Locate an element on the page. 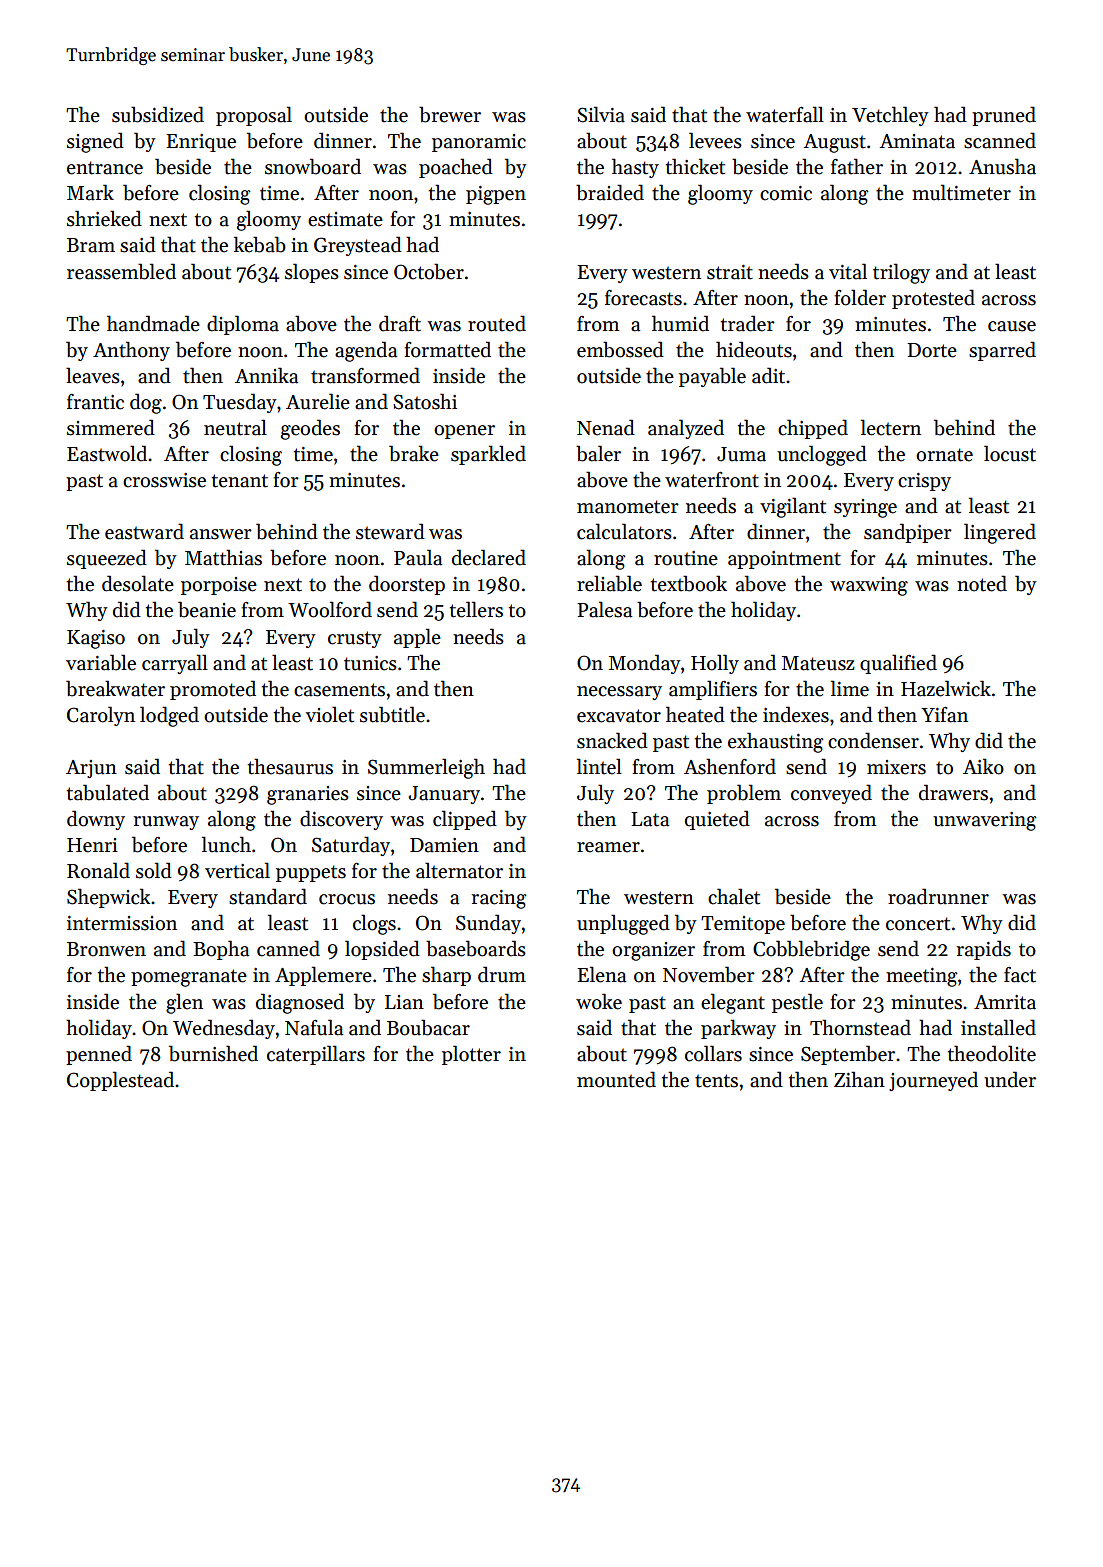  Greystead is located at coordinates (358, 246).
